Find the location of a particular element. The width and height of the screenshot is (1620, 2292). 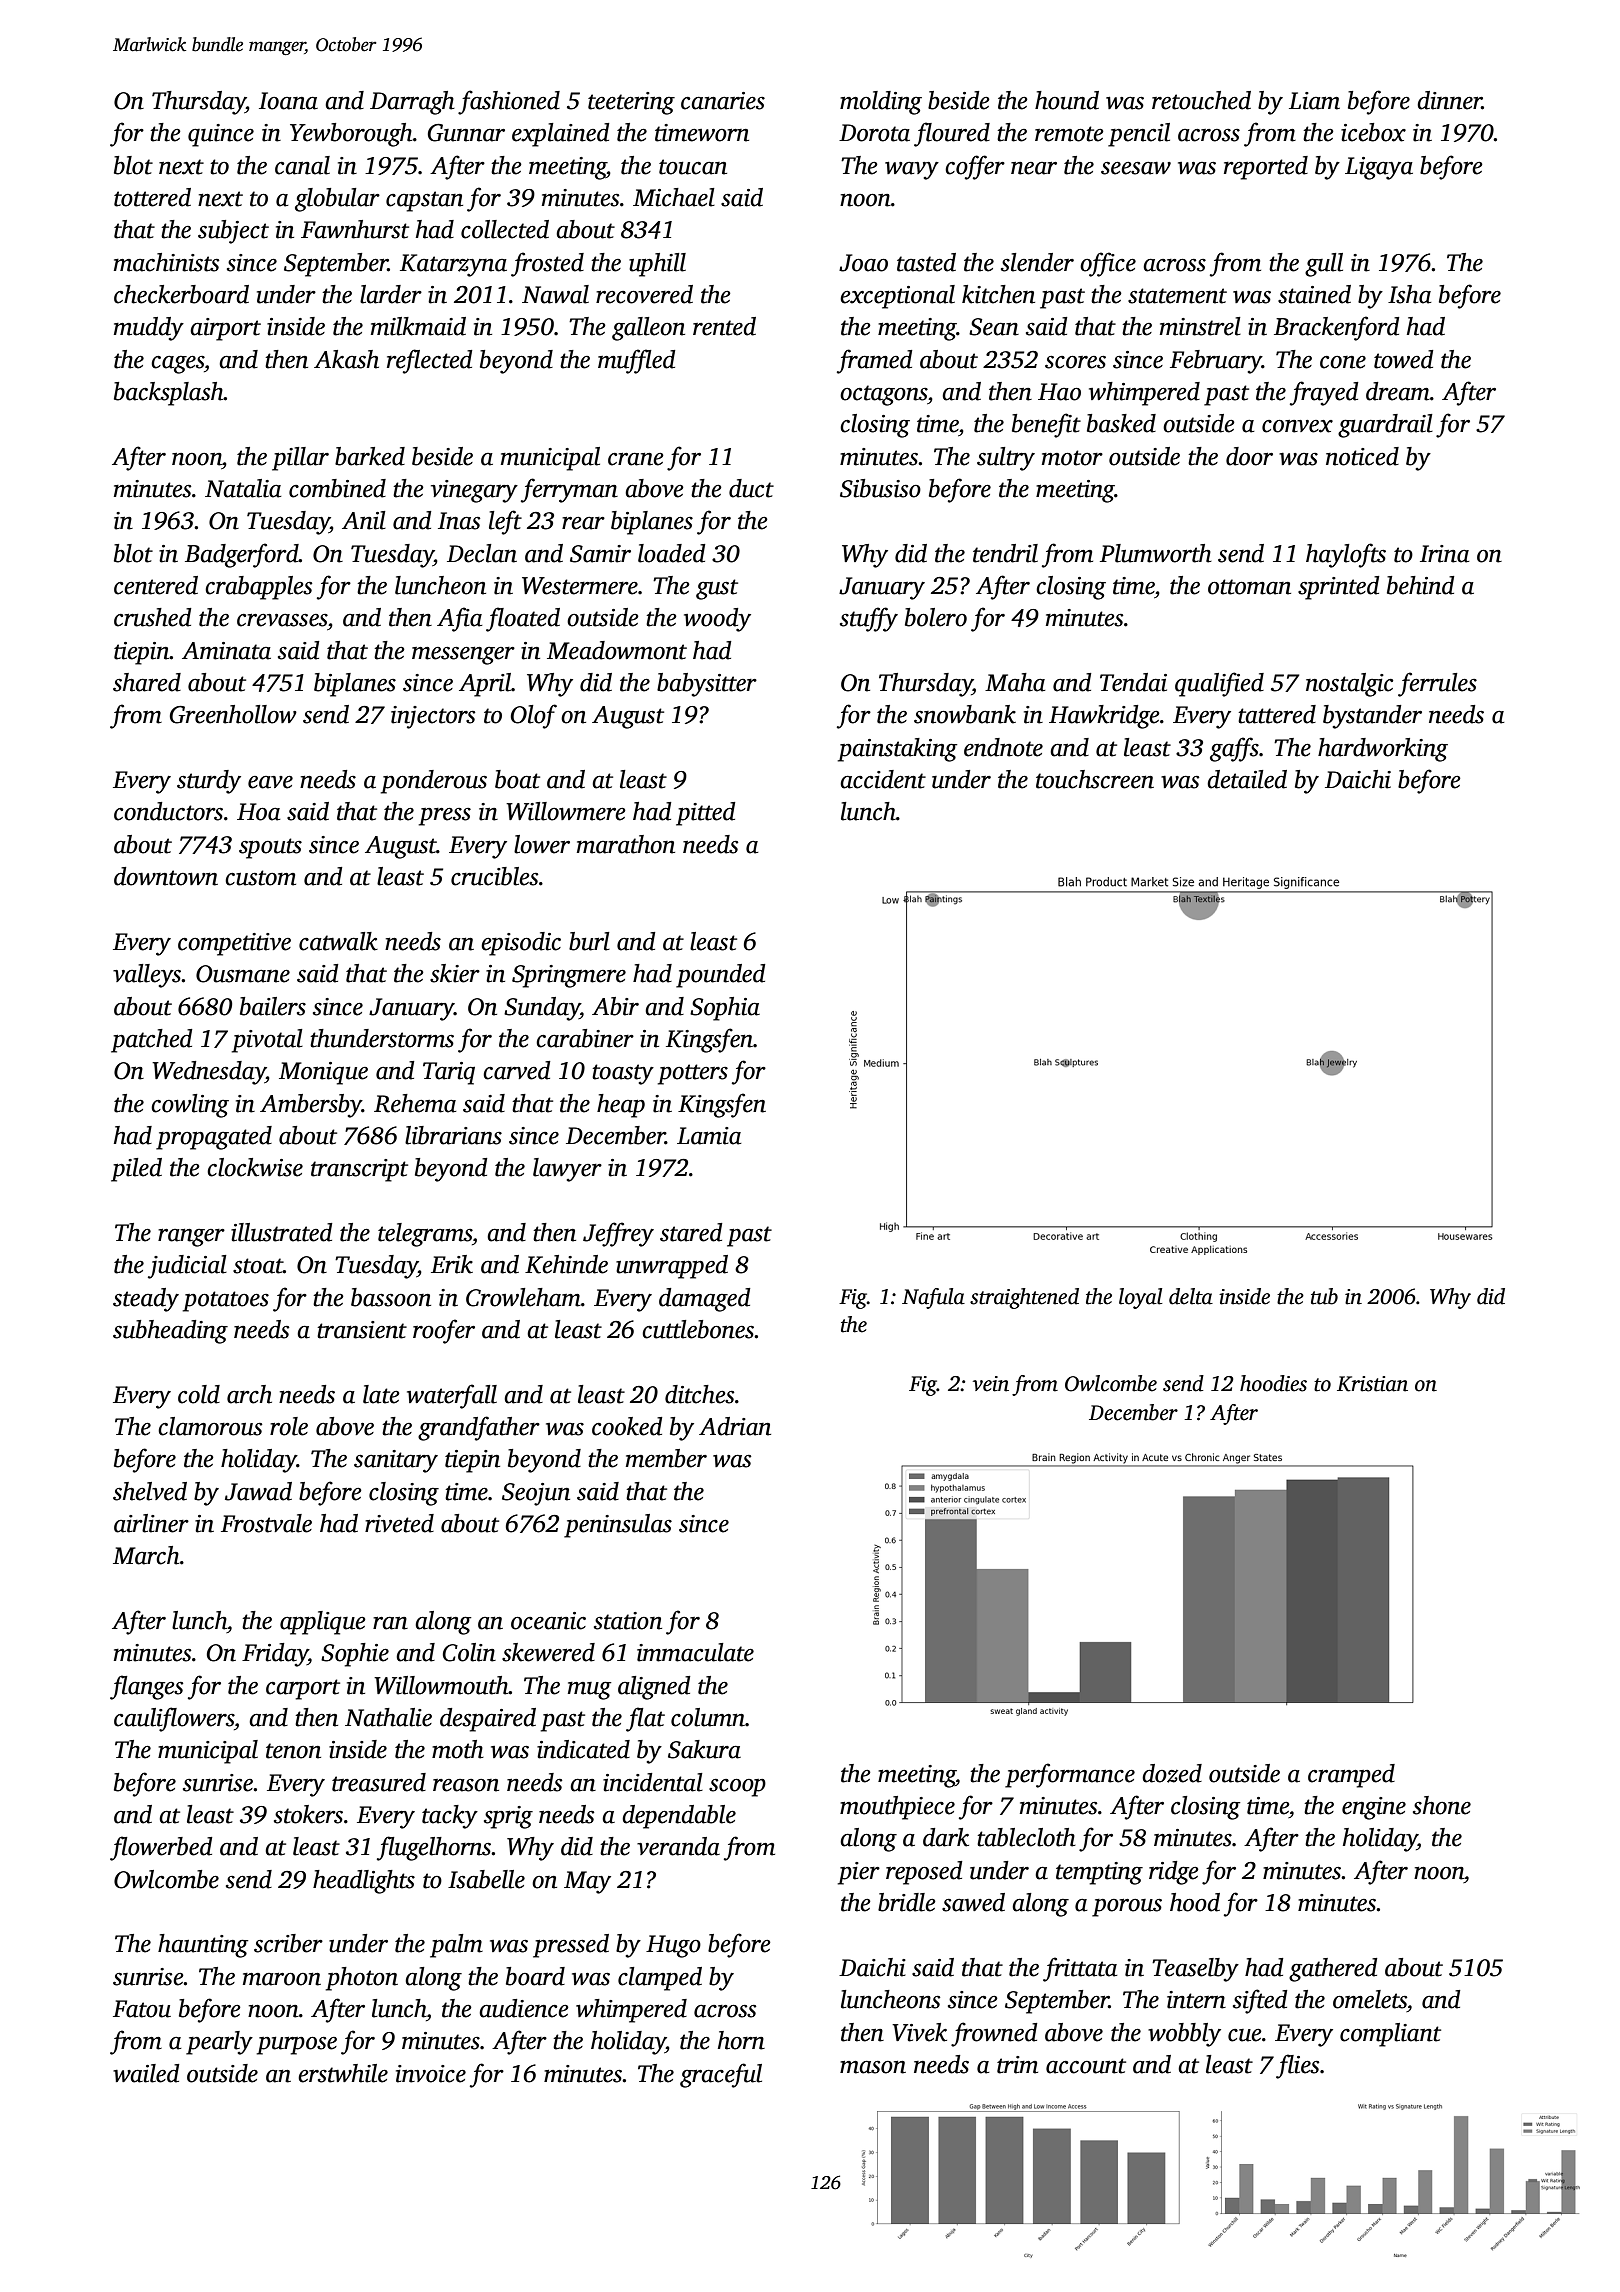

graceful is located at coordinates (721, 2075).
